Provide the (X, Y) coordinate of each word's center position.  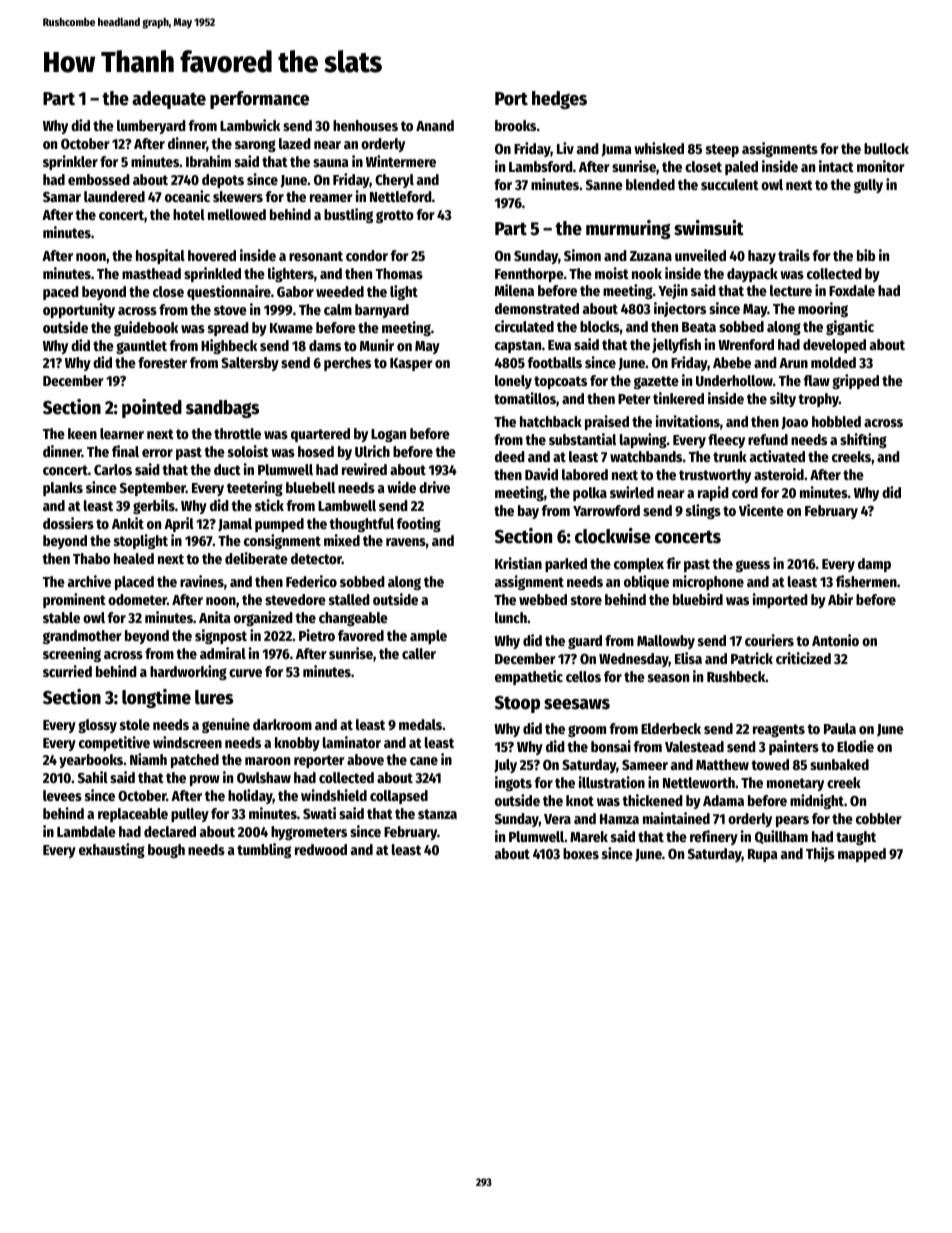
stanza (437, 814)
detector (316, 558)
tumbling (264, 850)
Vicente (761, 510)
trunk (730, 456)
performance (259, 100)
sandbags (222, 409)
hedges (559, 100)
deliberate (256, 558)
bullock (886, 148)
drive (434, 487)
